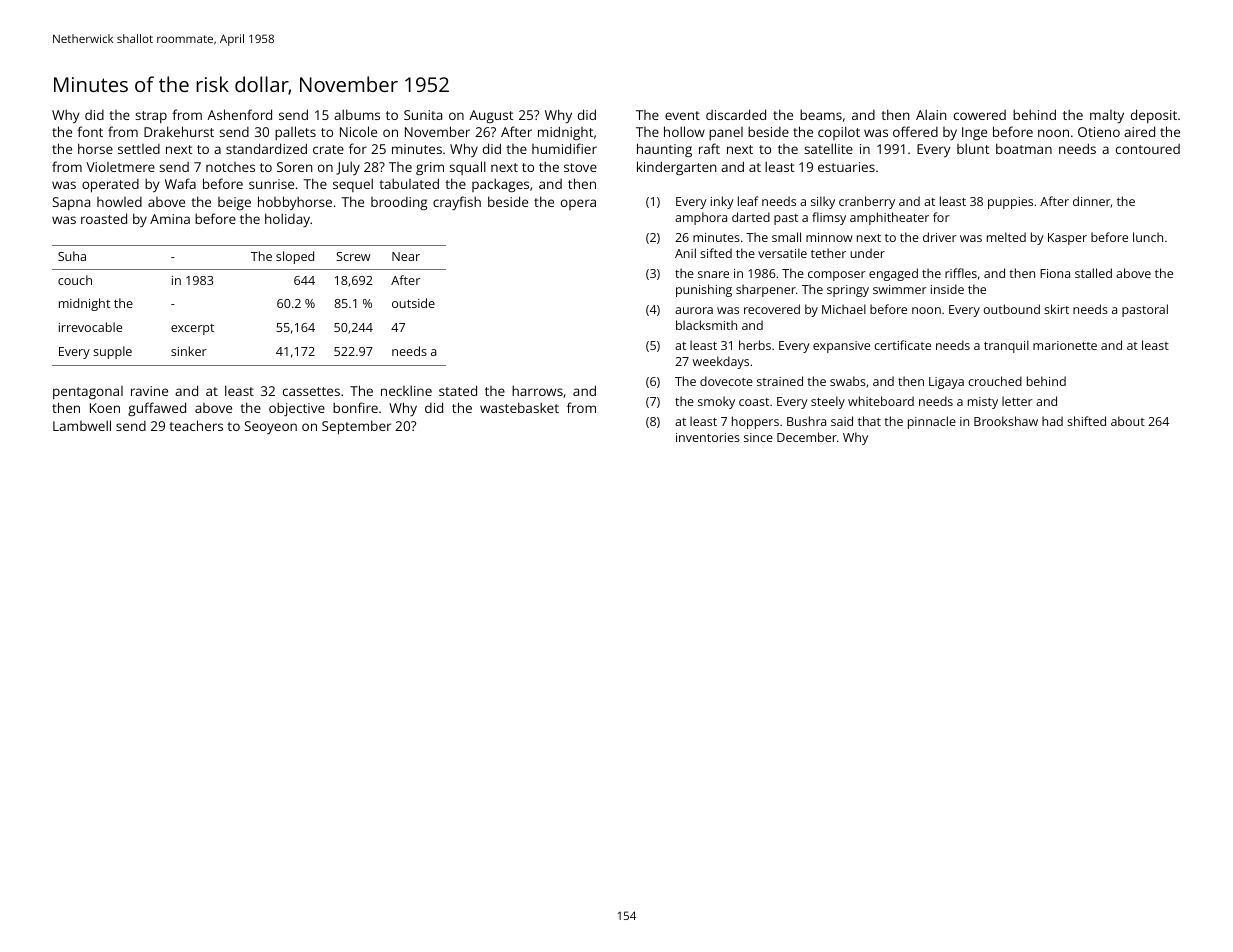  What do you see at coordinates (297, 409) in the page?
I see `objective` at bounding box center [297, 409].
